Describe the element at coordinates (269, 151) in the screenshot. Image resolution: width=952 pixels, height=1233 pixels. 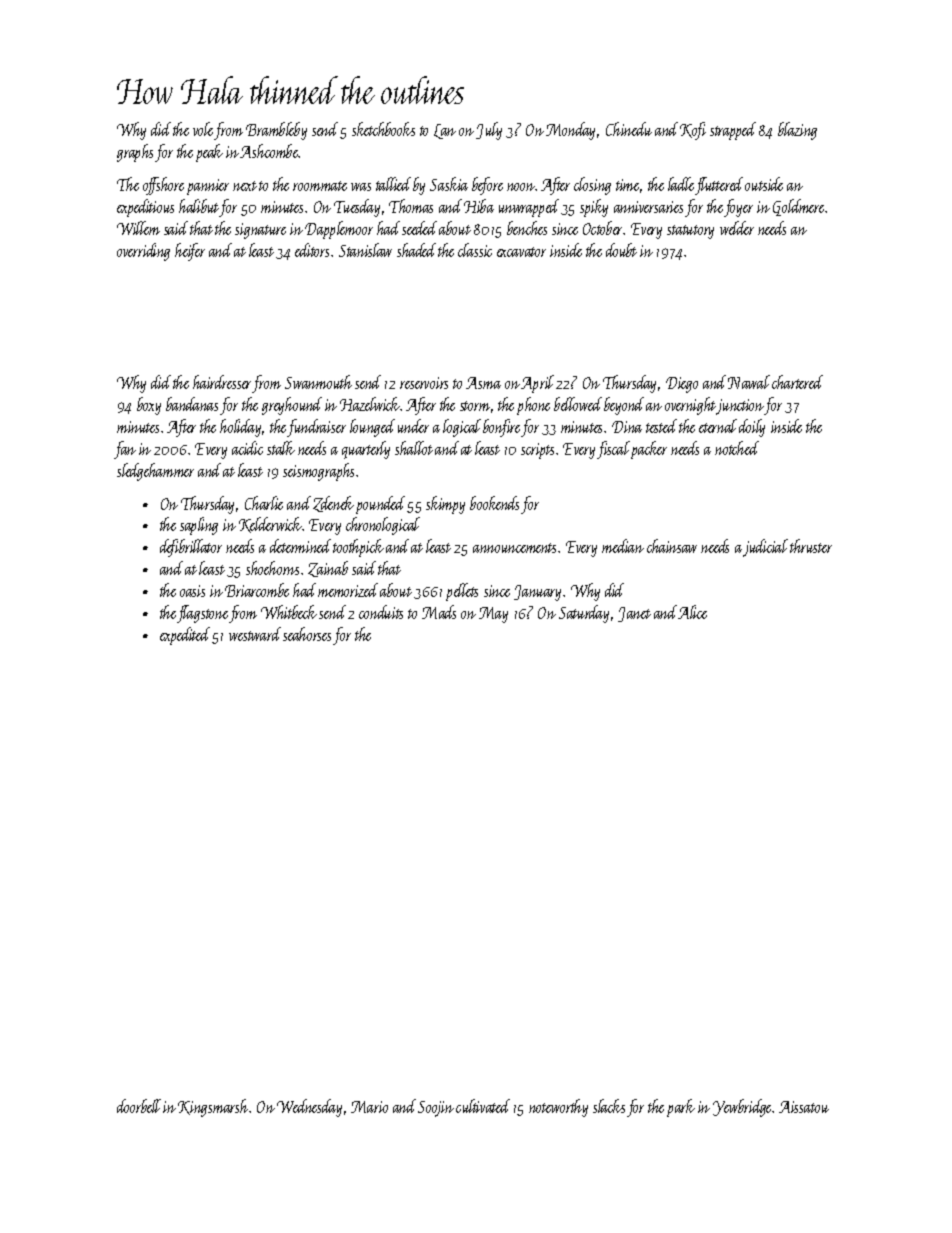
I see `Ashcombe` at that location.
